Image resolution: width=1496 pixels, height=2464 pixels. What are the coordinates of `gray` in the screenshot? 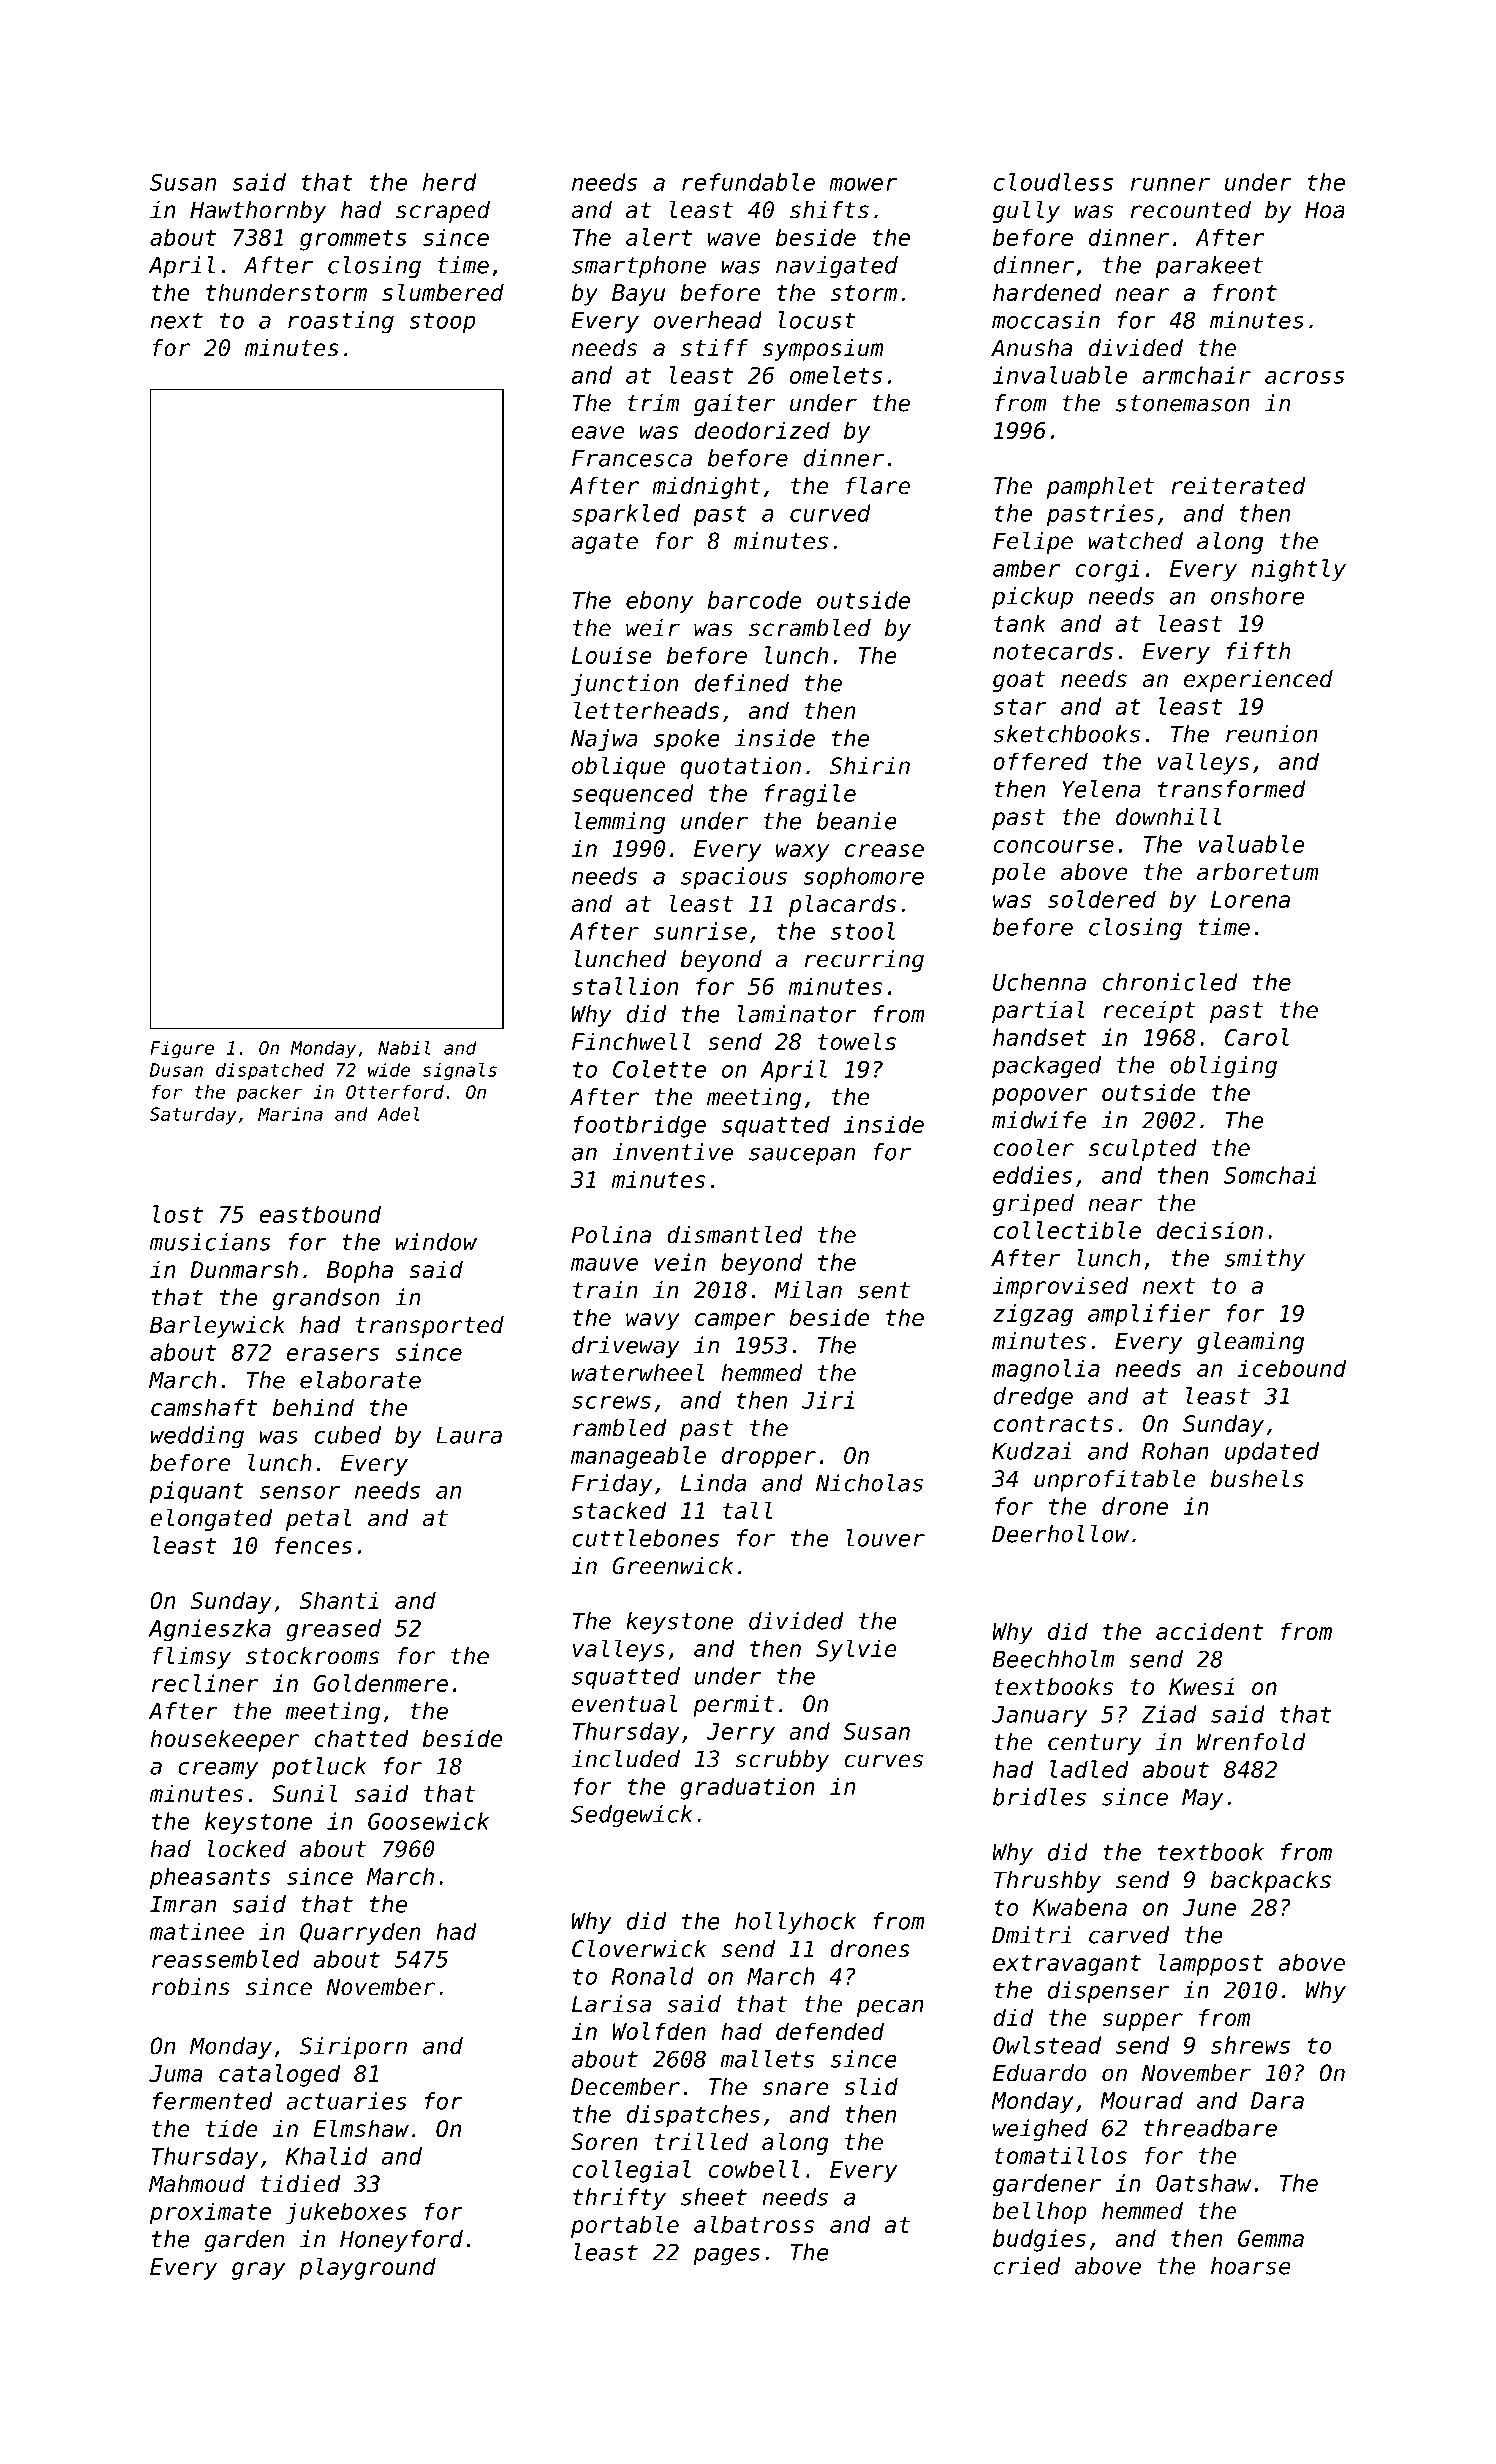 It's located at (259, 2271).
